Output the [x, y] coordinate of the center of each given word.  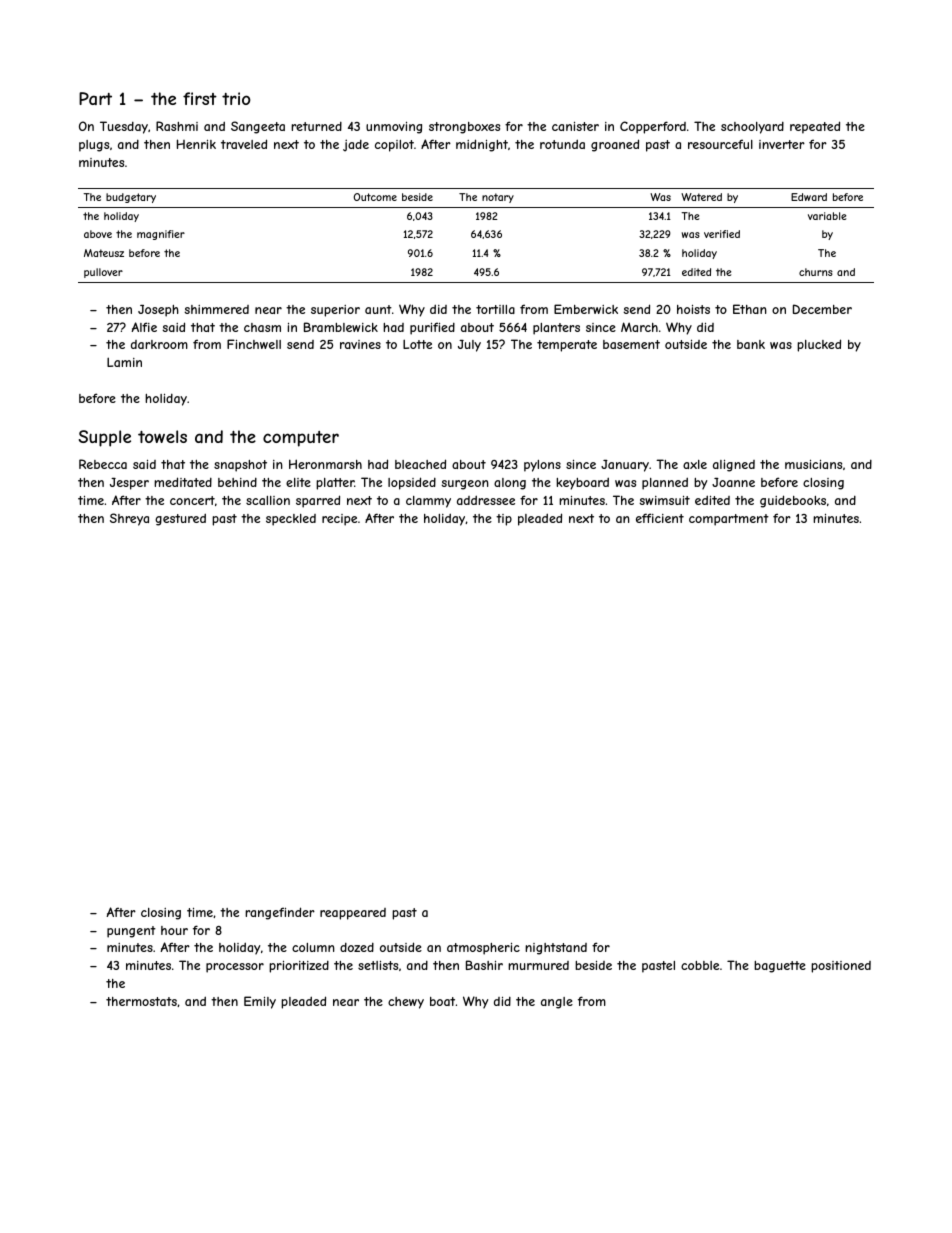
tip [504, 520]
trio [236, 98]
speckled [291, 520]
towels [162, 436]
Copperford [653, 127]
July [469, 346]
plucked [819, 345]
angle [557, 1003]
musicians [813, 464]
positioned [841, 967]
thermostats [141, 1001]
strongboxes [464, 128]
